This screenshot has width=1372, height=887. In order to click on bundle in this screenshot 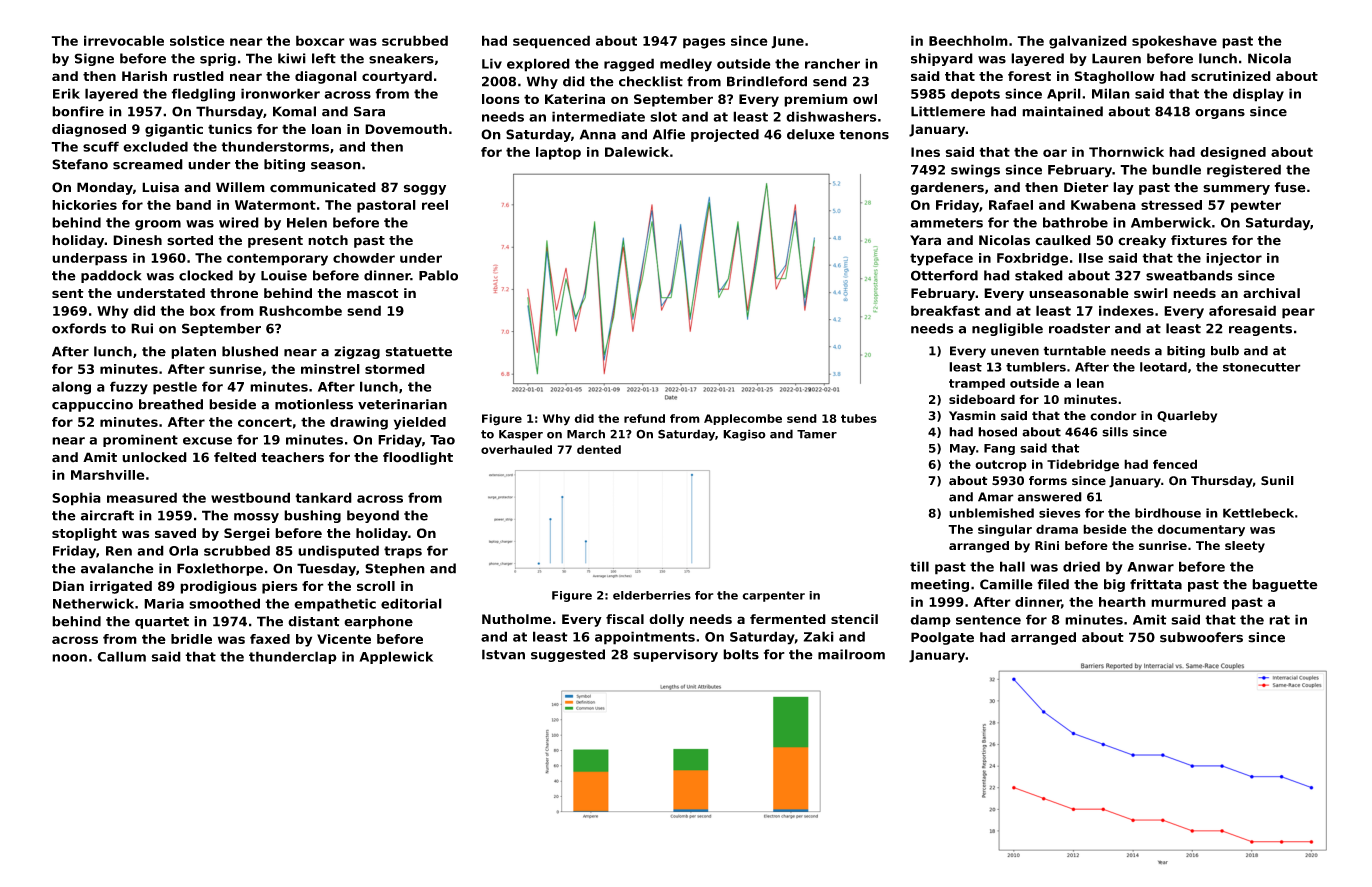, I will do `click(1176, 169)`.
